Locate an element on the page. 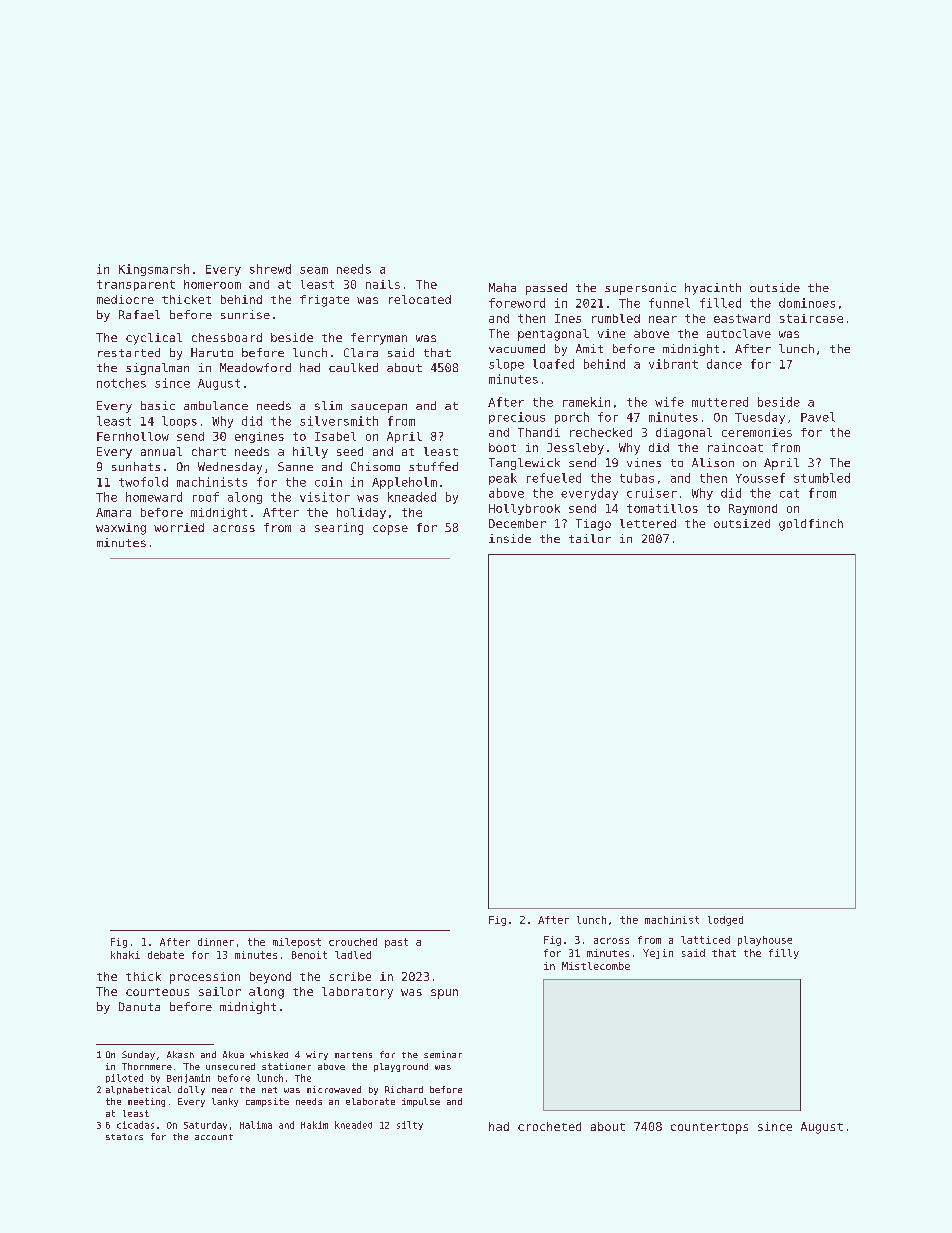 The height and width of the document is (1233, 952). crocheted is located at coordinates (549, 1126).
